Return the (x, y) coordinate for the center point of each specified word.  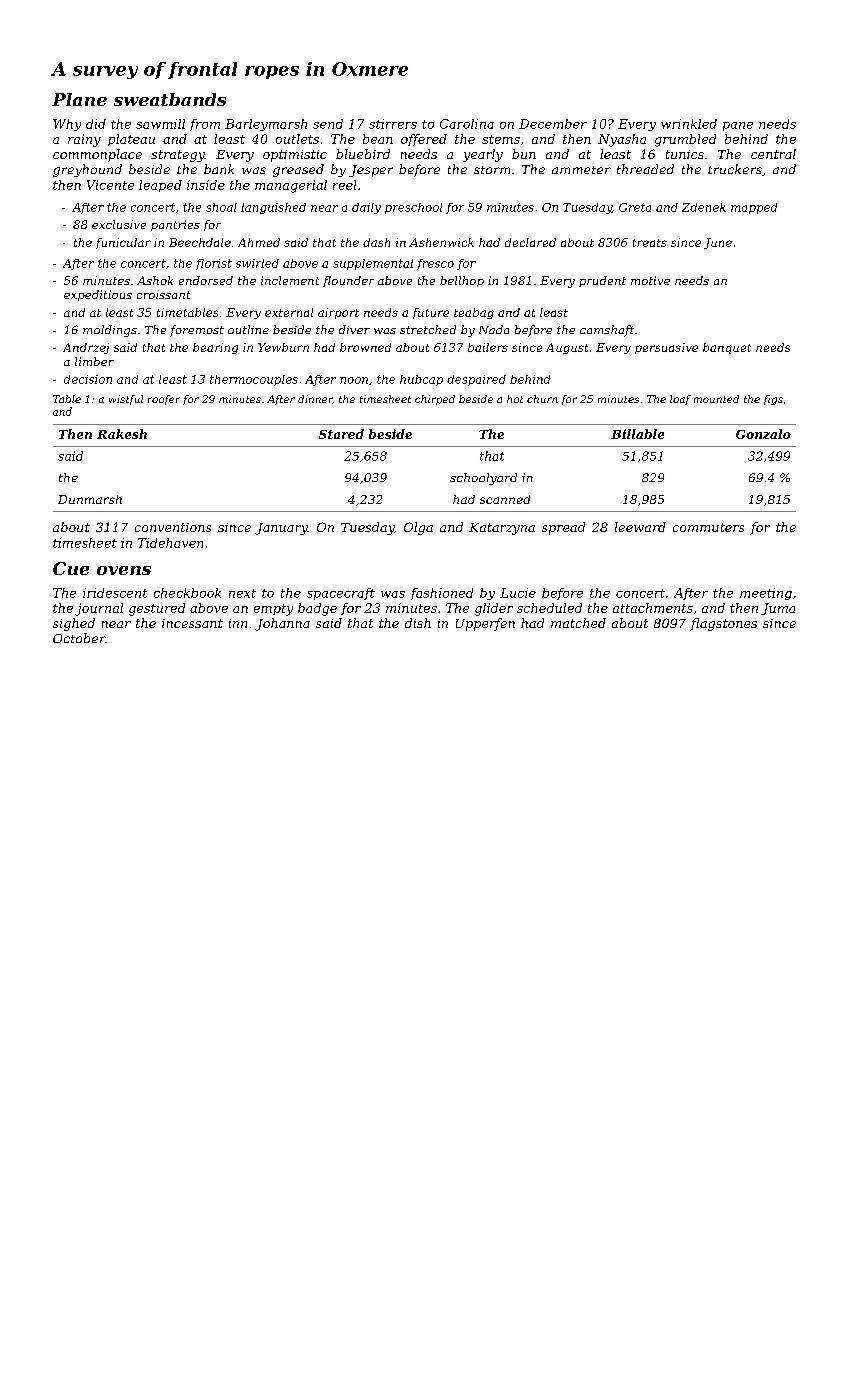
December (553, 124)
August (567, 348)
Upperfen (485, 624)
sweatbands (170, 99)
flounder (348, 281)
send (328, 124)
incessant (192, 623)
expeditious (98, 295)
